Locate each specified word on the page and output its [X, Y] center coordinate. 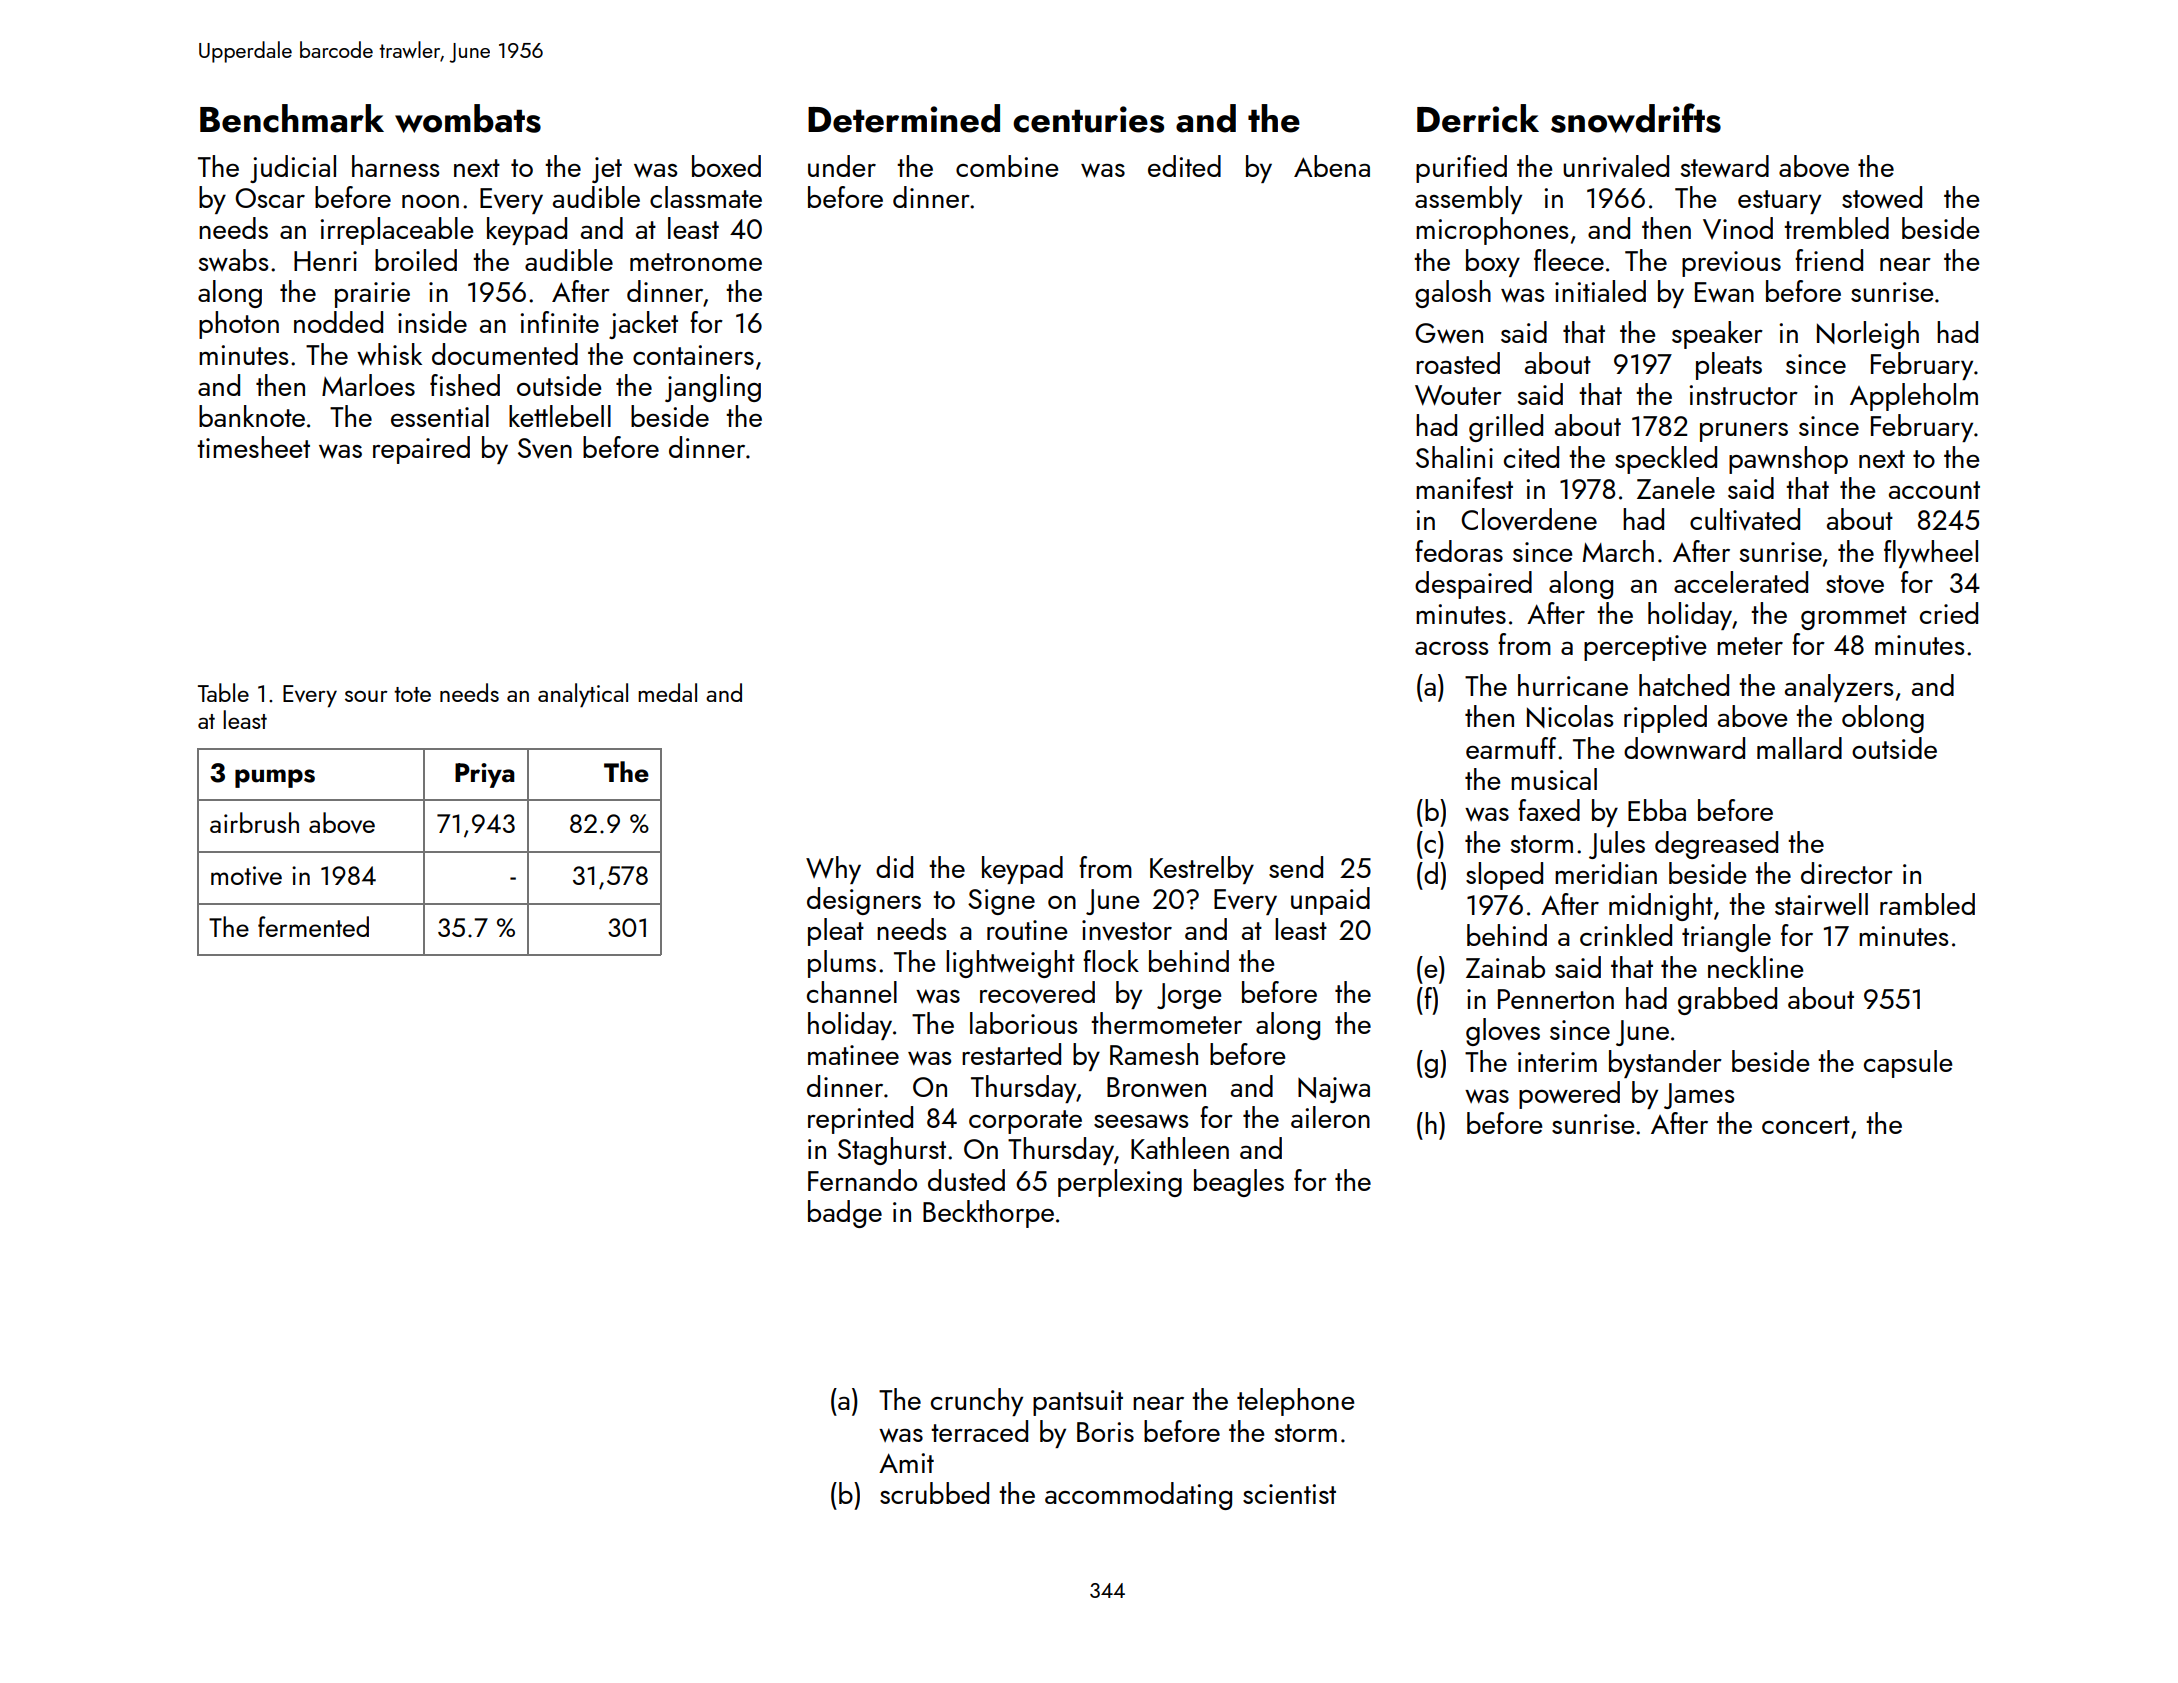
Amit [906, 1463]
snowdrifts [1636, 118]
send [1296, 867]
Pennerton [1556, 999]
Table [223, 692]
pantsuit [1078, 1403]
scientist [1289, 1494]
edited [1184, 166]
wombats [468, 118]
